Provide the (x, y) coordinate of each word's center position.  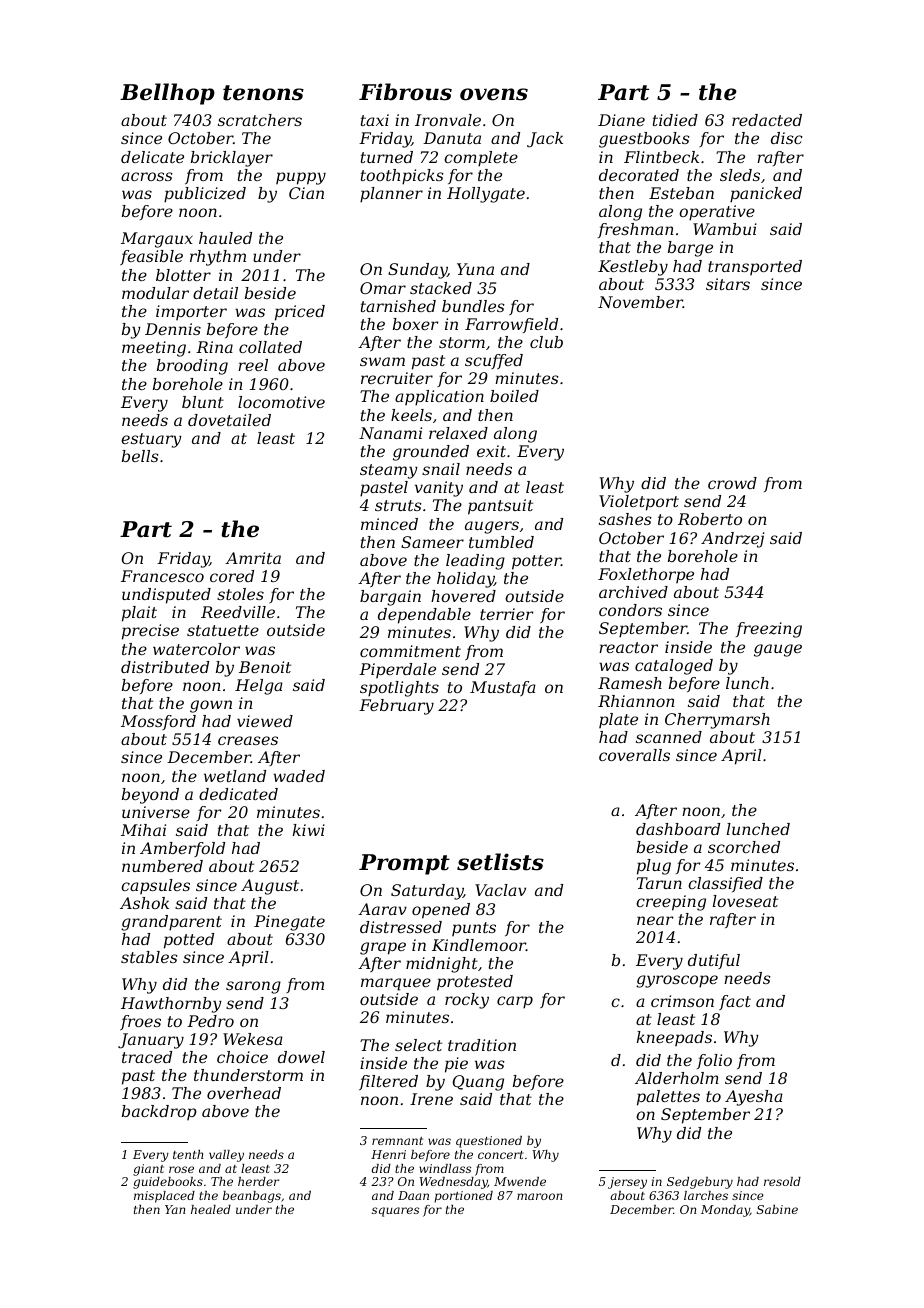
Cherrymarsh (717, 721)
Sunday (417, 271)
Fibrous (405, 92)
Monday (725, 1211)
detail (215, 293)
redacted (767, 120)
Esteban (681, 193)
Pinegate (289, 923)
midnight (442, 965)
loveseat (745, 901)
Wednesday (453, 1183)
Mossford (158, 722)
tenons (263, 93)
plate (618, 720)
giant (148, 1170)
